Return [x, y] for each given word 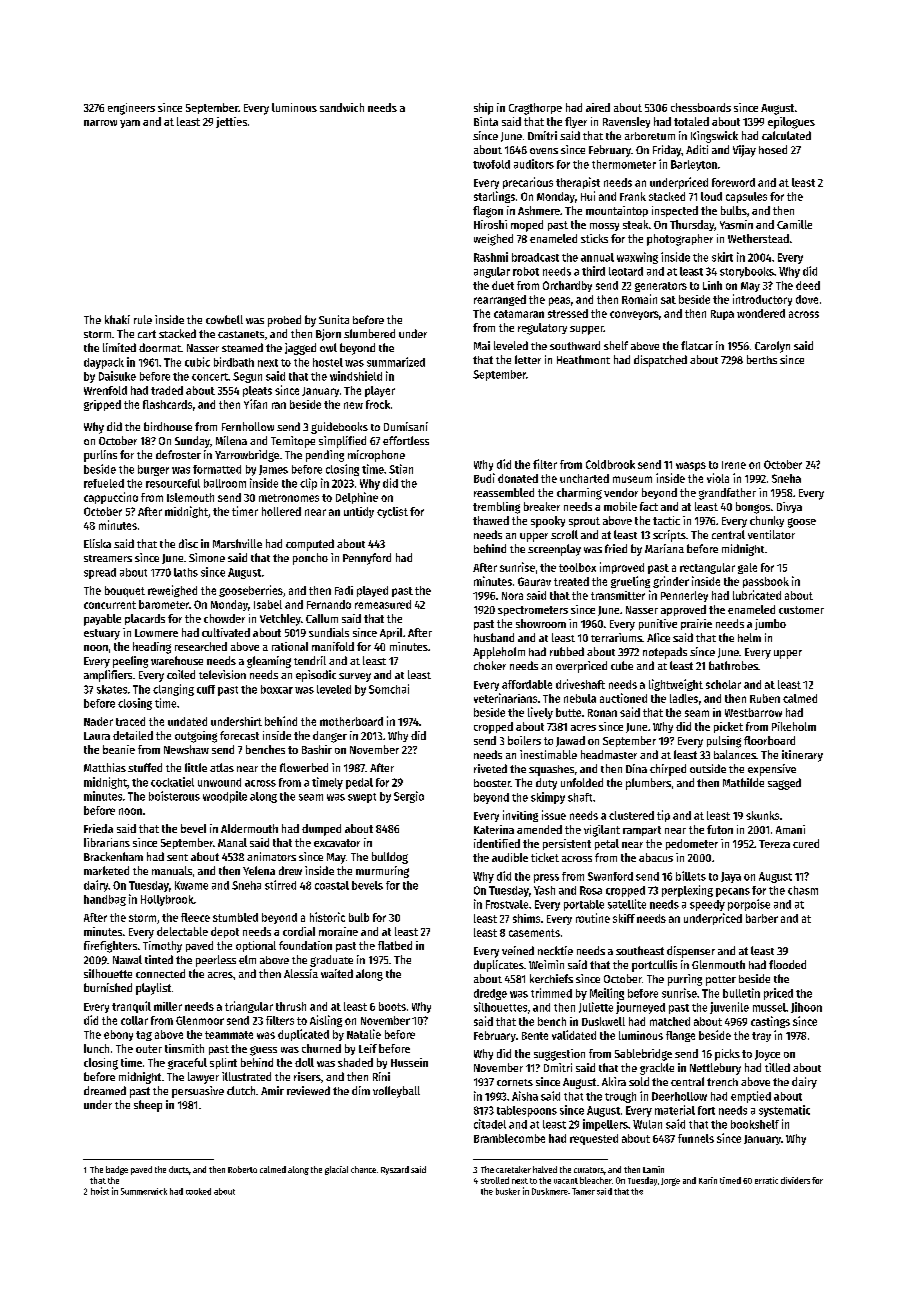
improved [622, 568]
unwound [219, 782]
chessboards [701, 107]
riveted [490, 768]
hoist [100, 1191]
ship [483, 109]
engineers [131, 109]
